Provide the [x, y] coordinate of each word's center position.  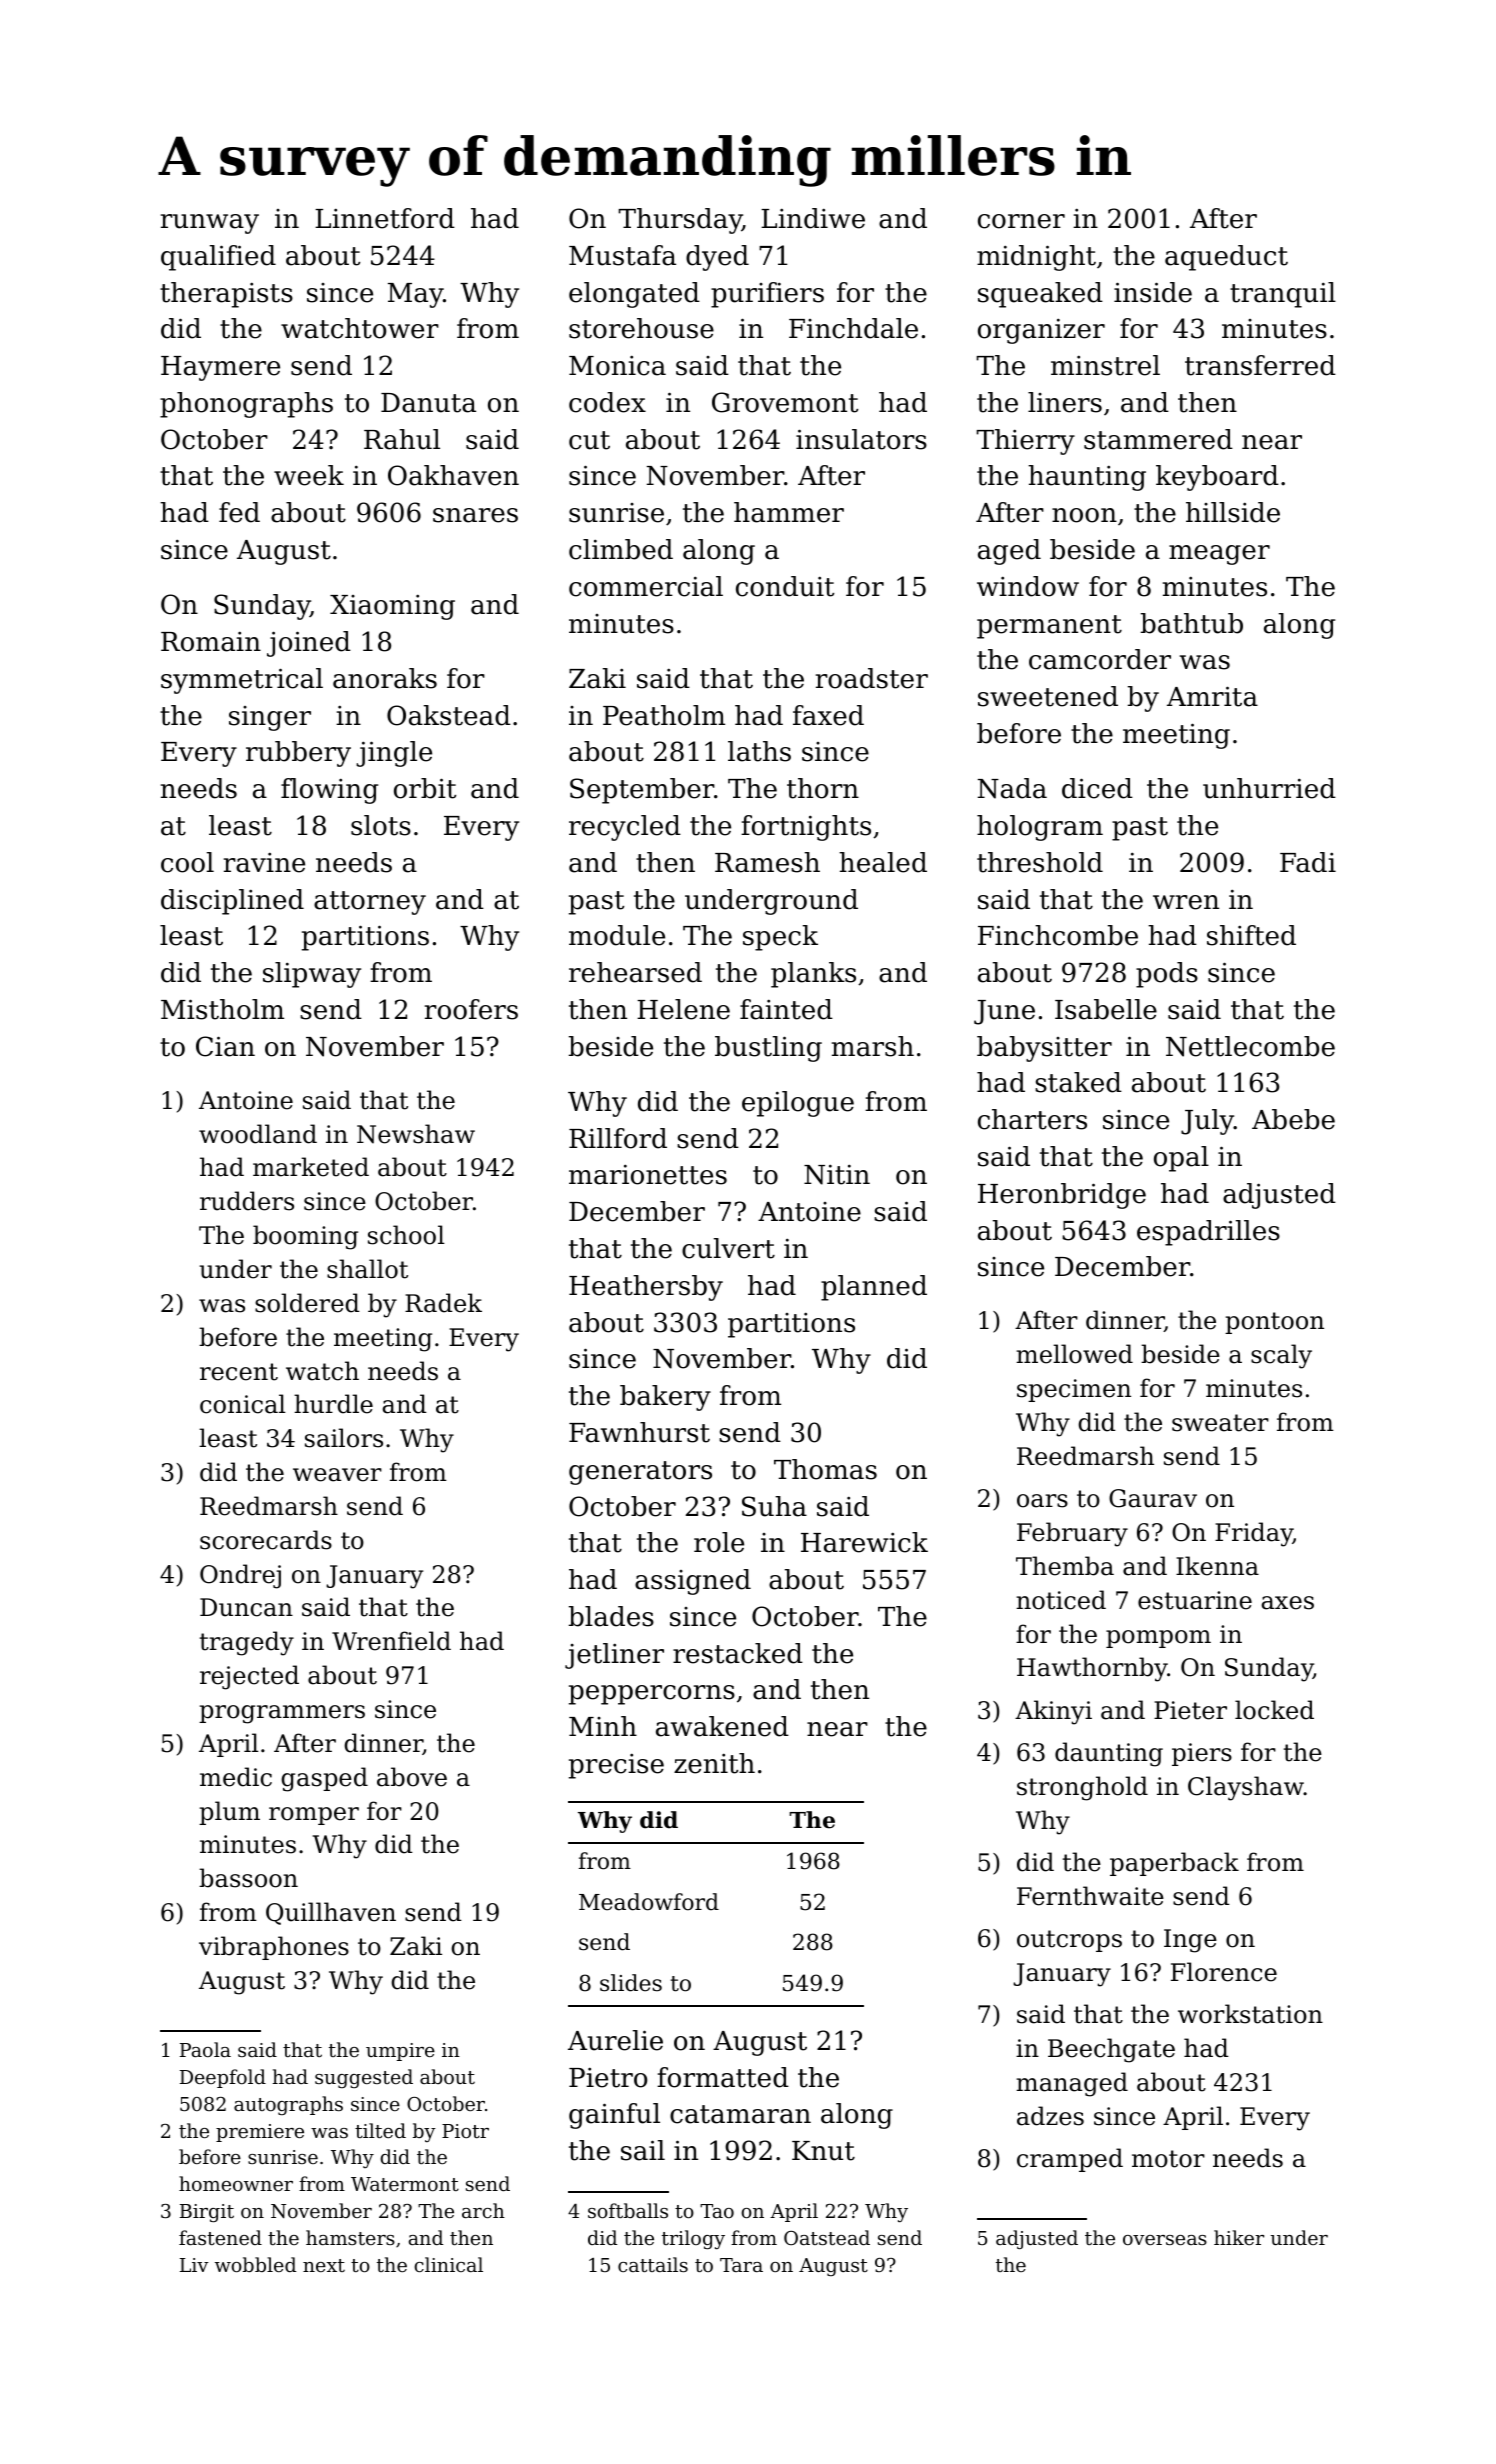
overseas [1165, 2240]
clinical [449, 2264]
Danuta [428, 403]
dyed [717, 258]
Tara [741, 2265]
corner [1021, 221]
